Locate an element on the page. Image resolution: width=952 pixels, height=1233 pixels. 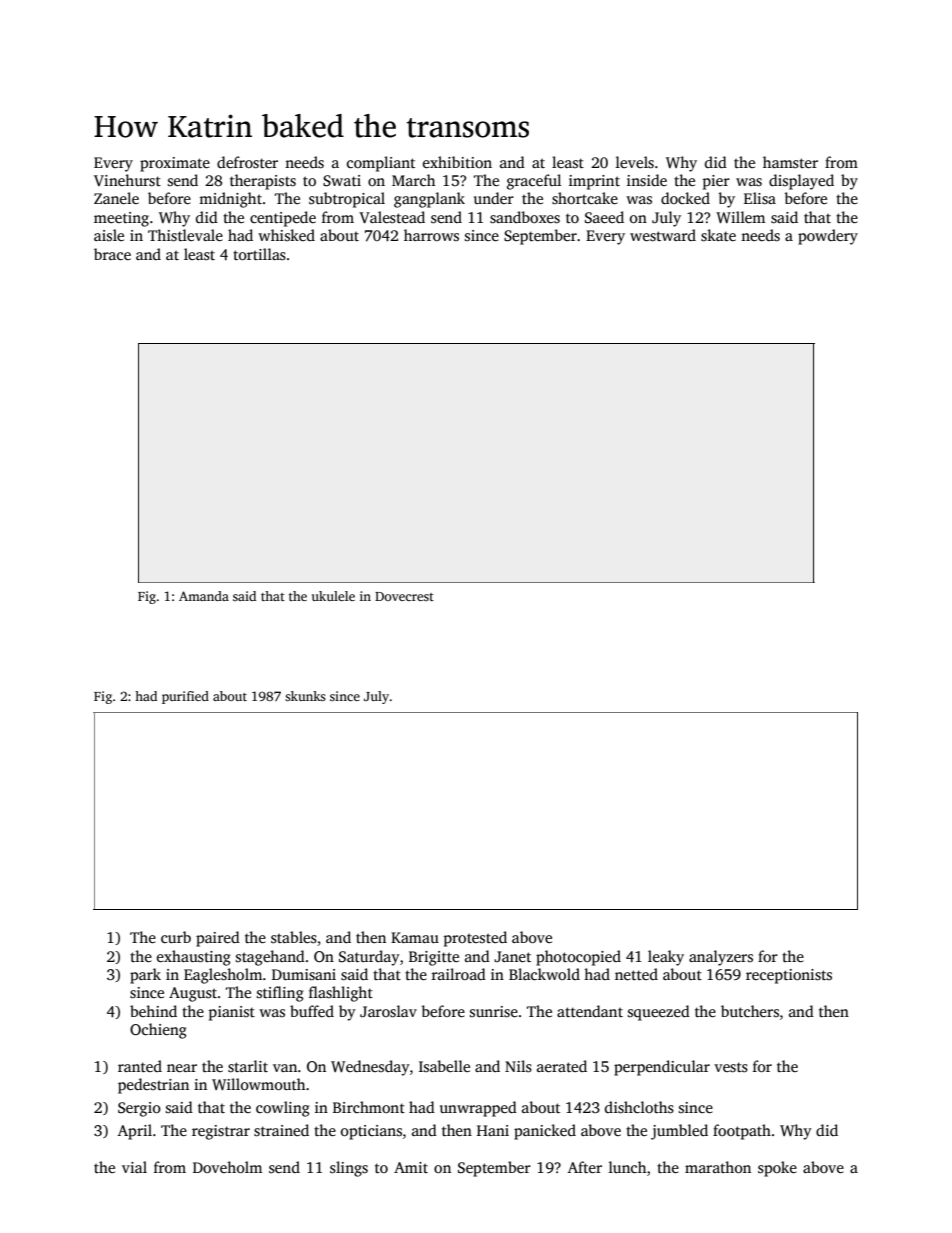
levels is located at coordinates (635, 162).
